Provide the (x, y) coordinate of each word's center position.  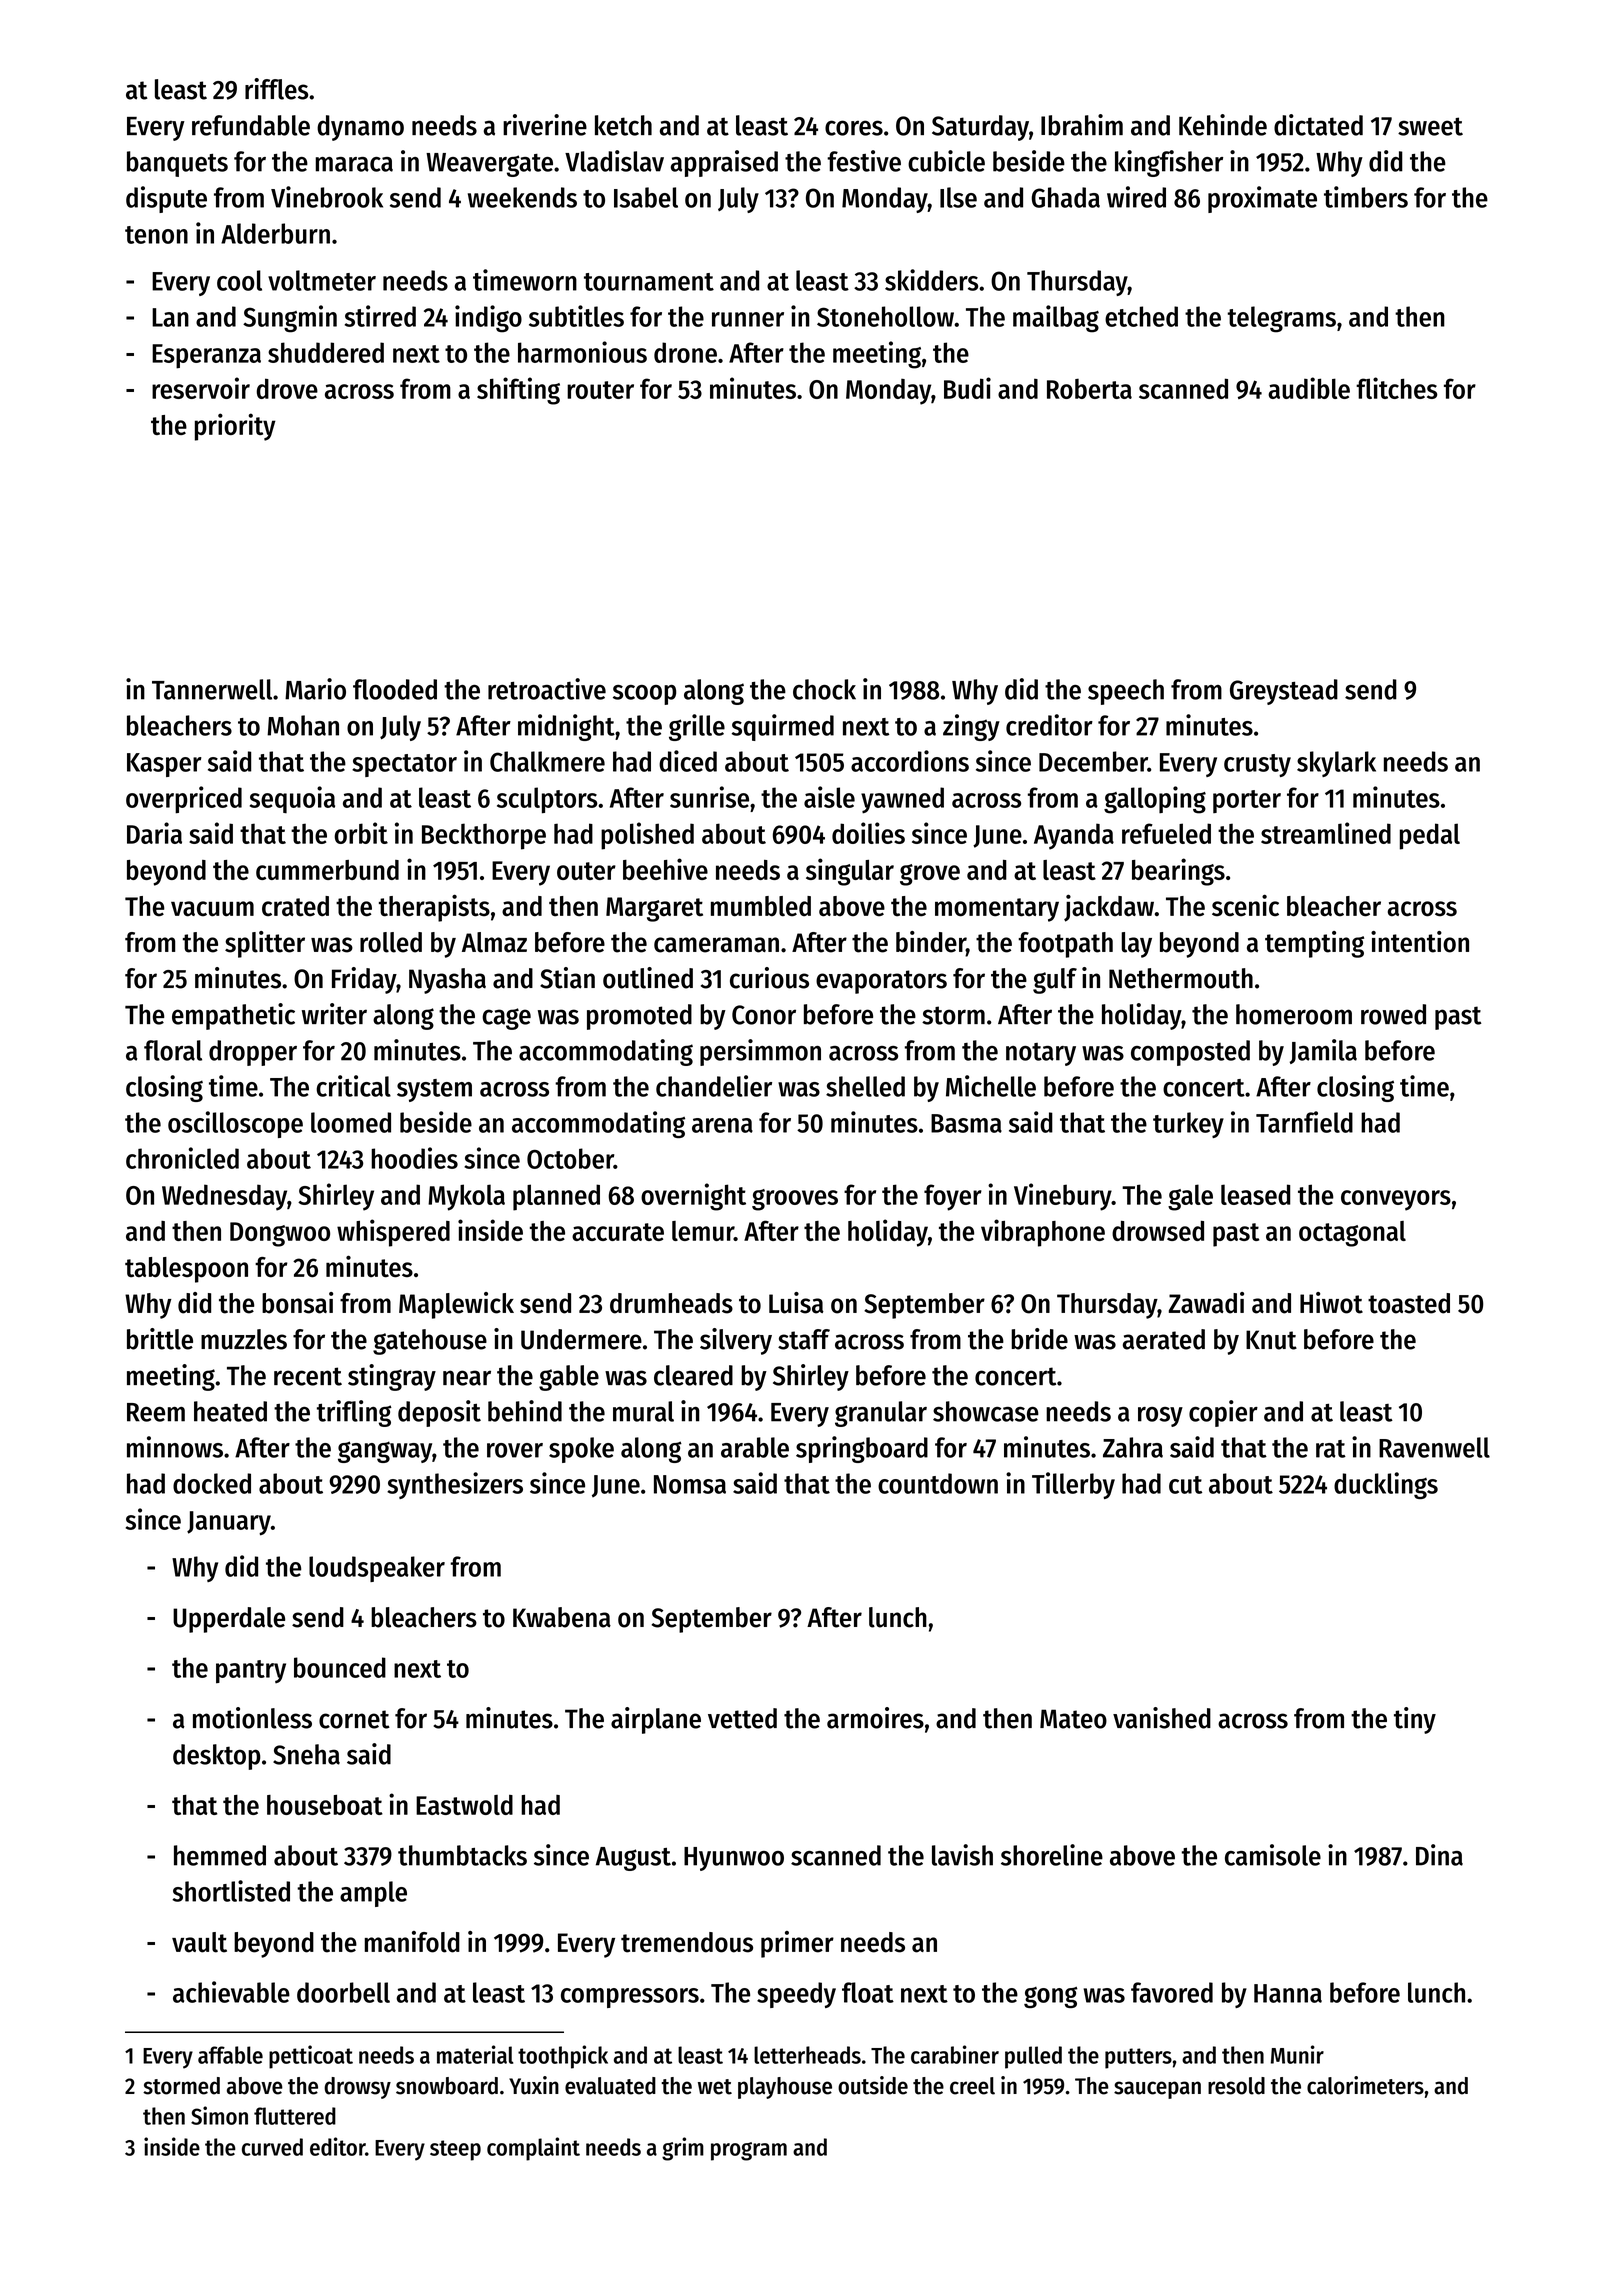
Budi (967, 388)
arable (755, 1447)
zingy (971, 727)
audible (1309, 388)
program (749, 2151)
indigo (488, 319)
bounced (340, 1667)
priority (235, 427)
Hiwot (1331, 1303)
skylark (1336, 764)
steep (455, 2150)
